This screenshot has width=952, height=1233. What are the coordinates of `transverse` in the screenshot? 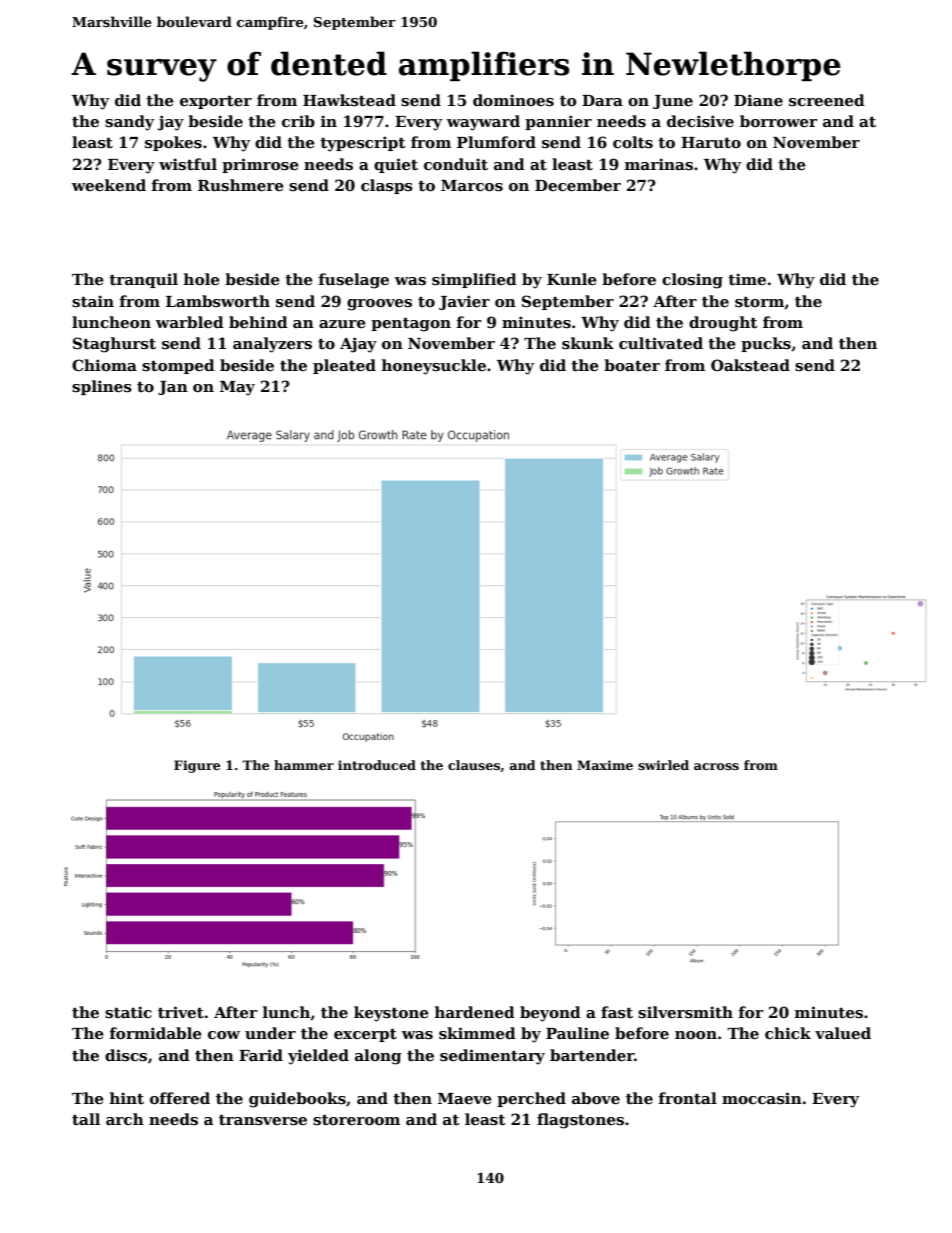 It's located at (263, 1120).
